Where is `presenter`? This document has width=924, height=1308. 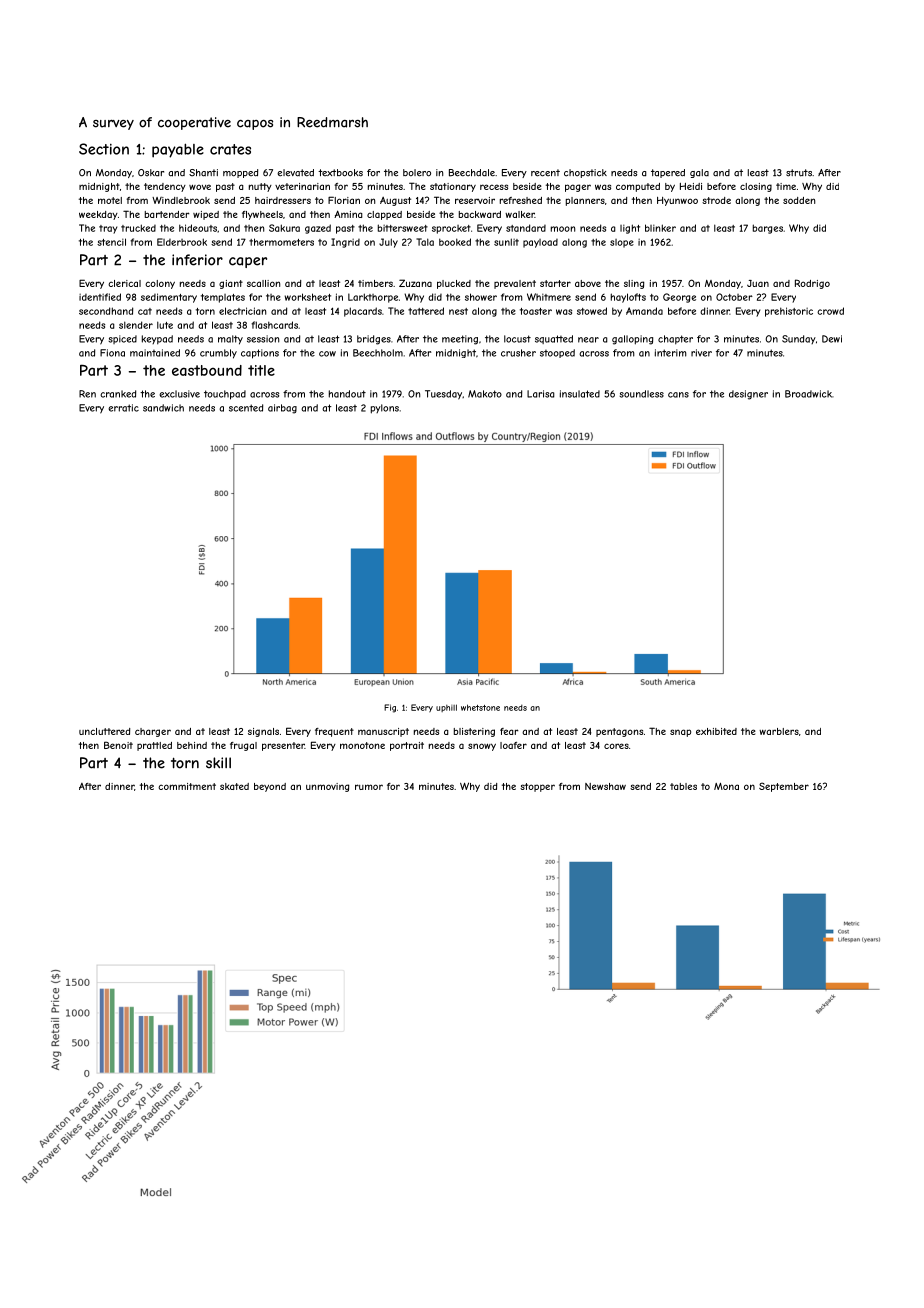 presenter is located at coordinates (283, 746).
